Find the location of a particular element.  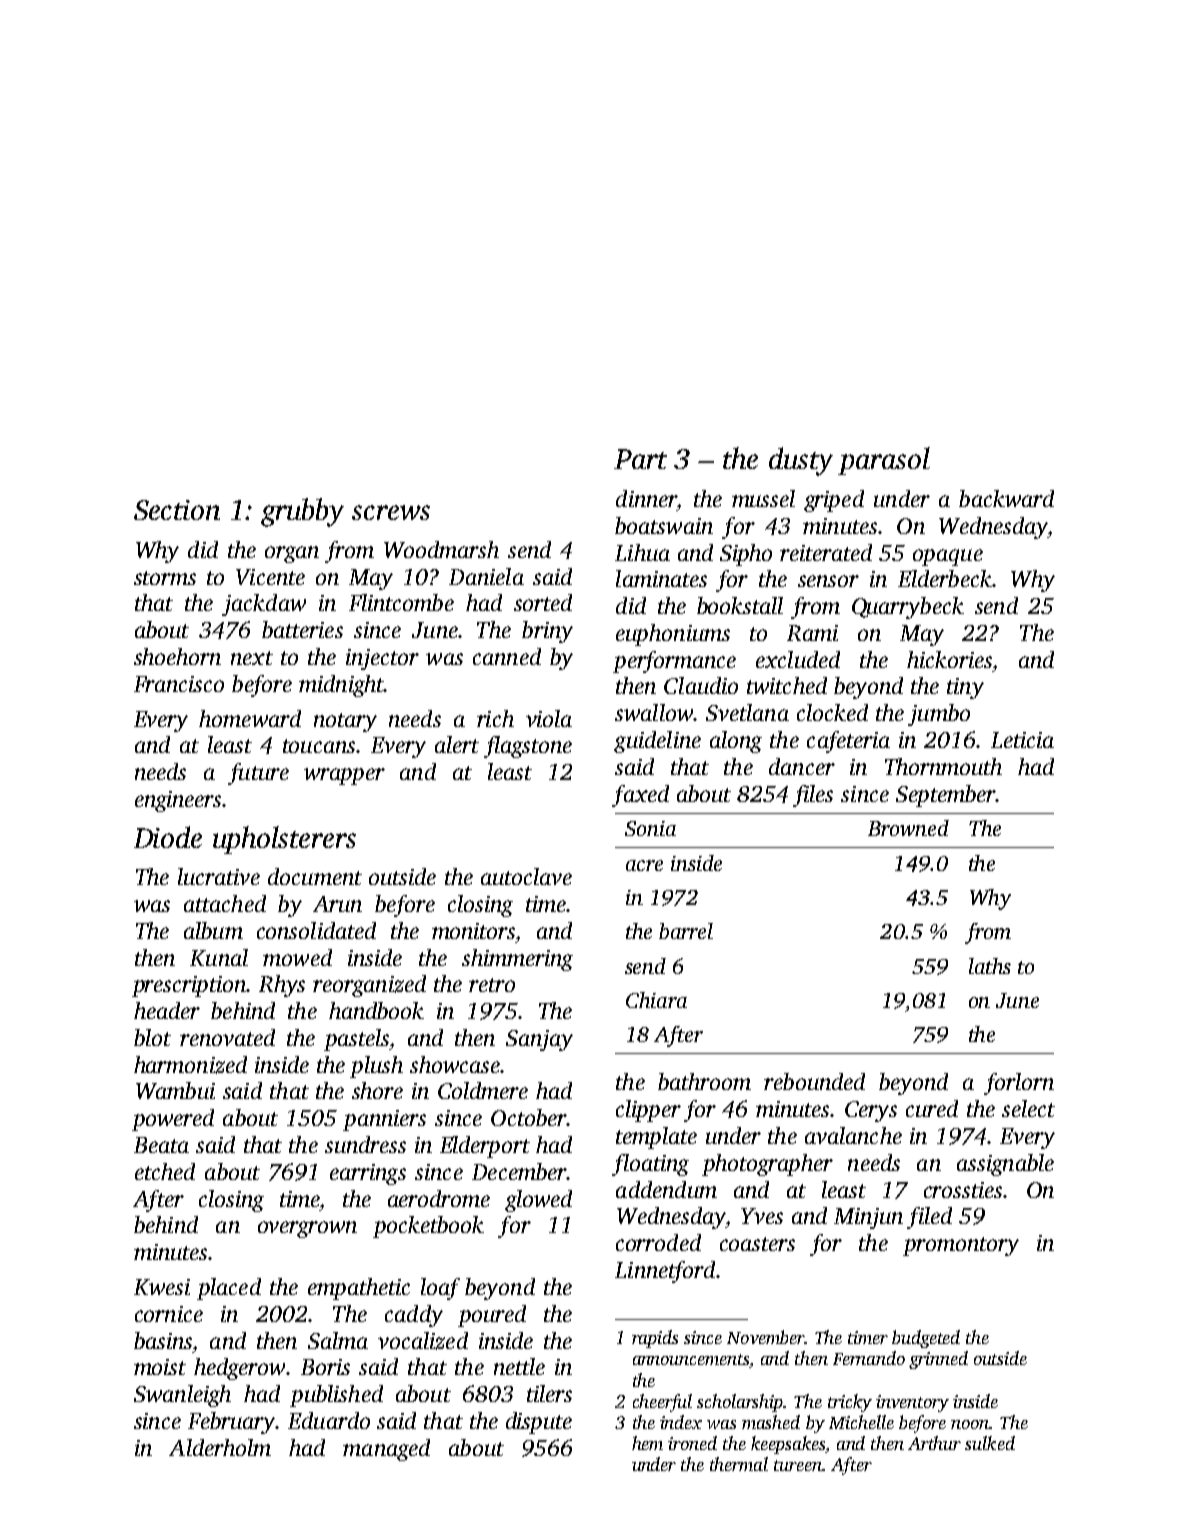

Part is located at coordinates (640, 459).
